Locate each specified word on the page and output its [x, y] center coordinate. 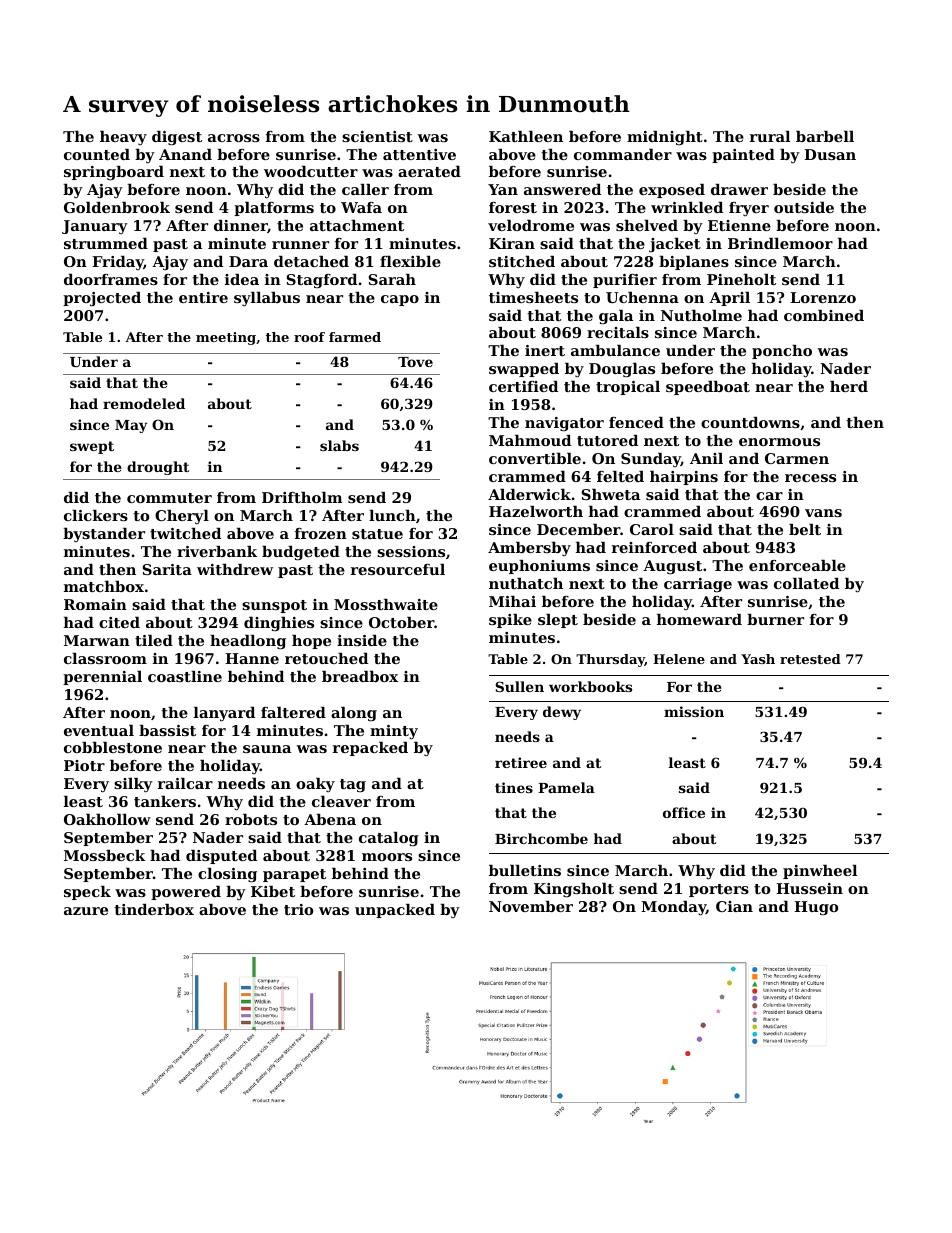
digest [177, 138]
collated [806, 583]
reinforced [654, 547]
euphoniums [539, 567]
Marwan [97, 640]
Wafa [361, 207]
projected [102, 299]
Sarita [167, 569]
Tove [415, 362]
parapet [294, 875]
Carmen [797, 458]
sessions [411, 551]
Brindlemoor [780, 243]
